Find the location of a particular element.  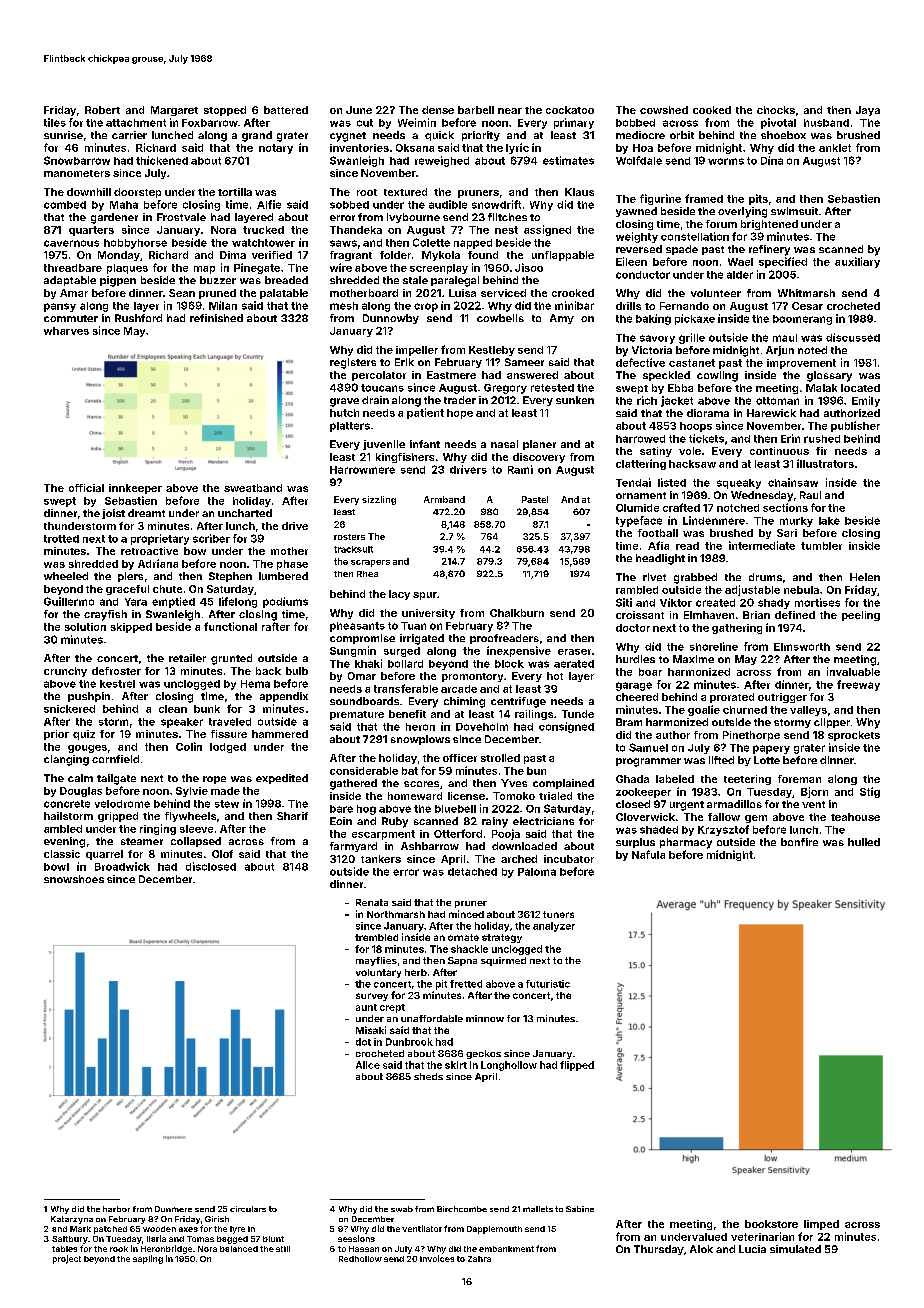

sapling is located at coordinates (148, 1259).
